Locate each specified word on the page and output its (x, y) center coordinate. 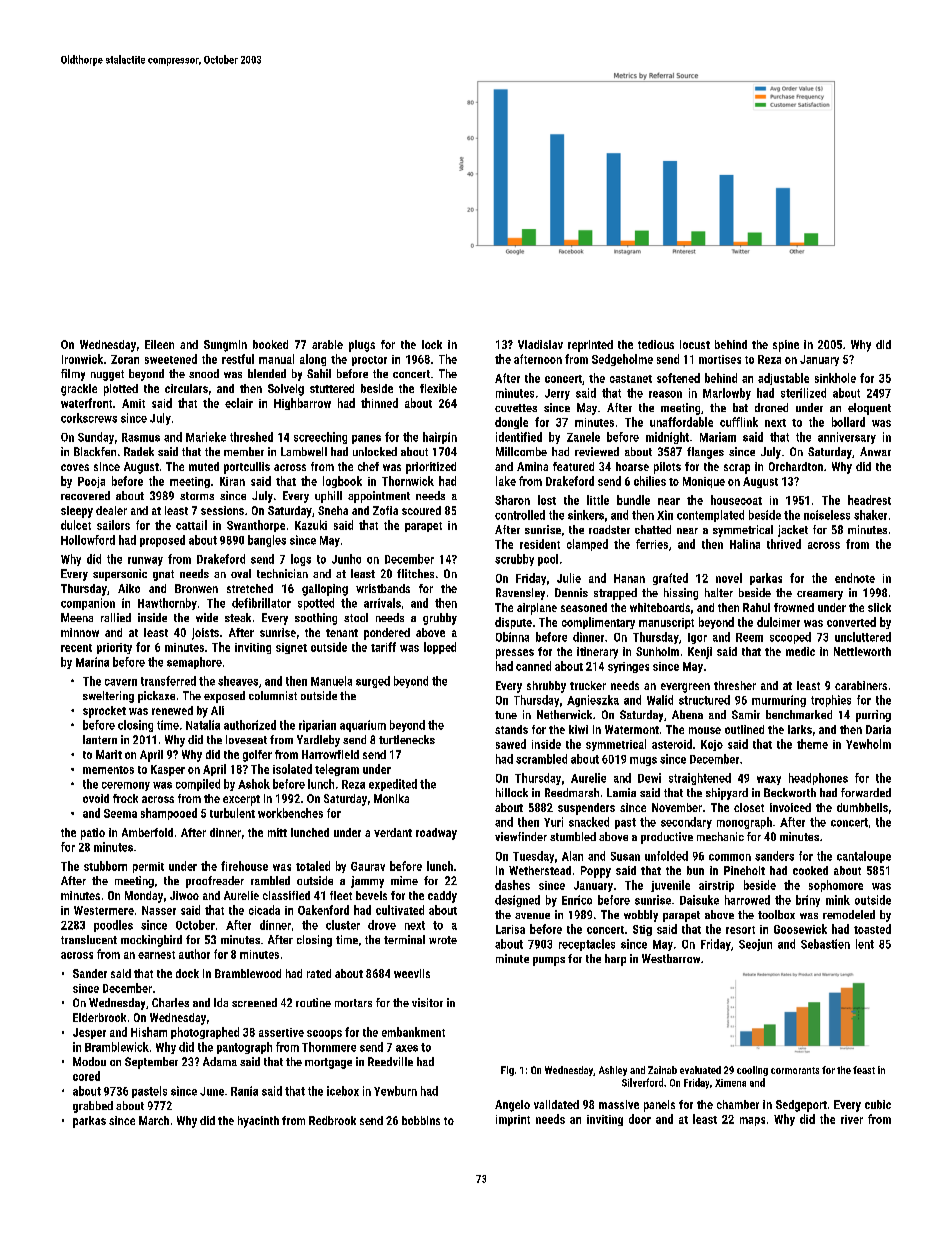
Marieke (206, 437)
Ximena (730, 1083)
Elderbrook (99, 1017)
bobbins (421, 1120)
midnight (667, 438)
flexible (438, 388)
